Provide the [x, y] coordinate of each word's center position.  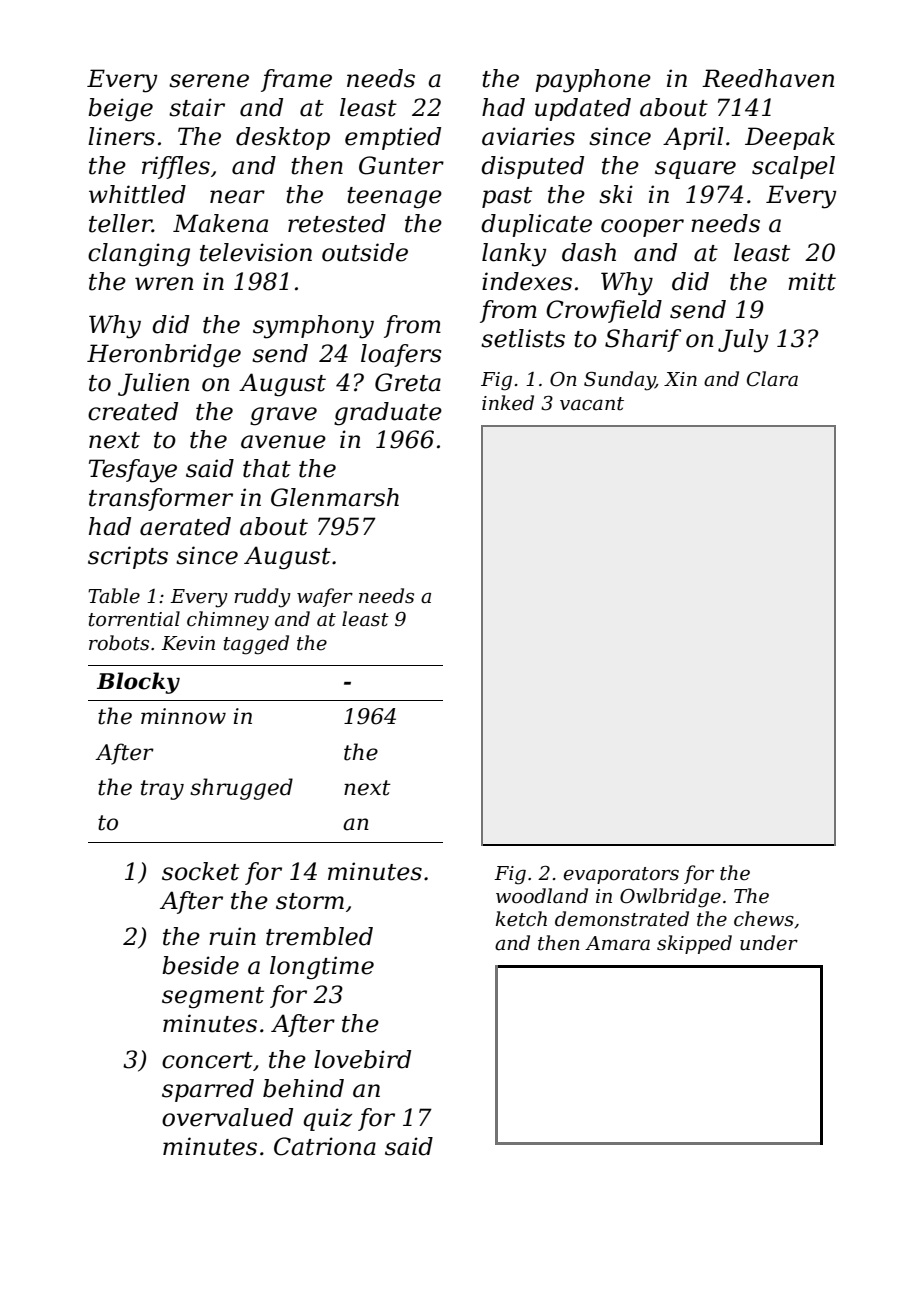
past [507, 197]
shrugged [241, 789]
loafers [401, 355]
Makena [220, 223]
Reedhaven [768, 78]
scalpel [793, 167]
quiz [327, 1119]
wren [164, 284]
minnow [183, 716]
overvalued [227, 1117]
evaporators [621, 875]
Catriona [325, 1146]
